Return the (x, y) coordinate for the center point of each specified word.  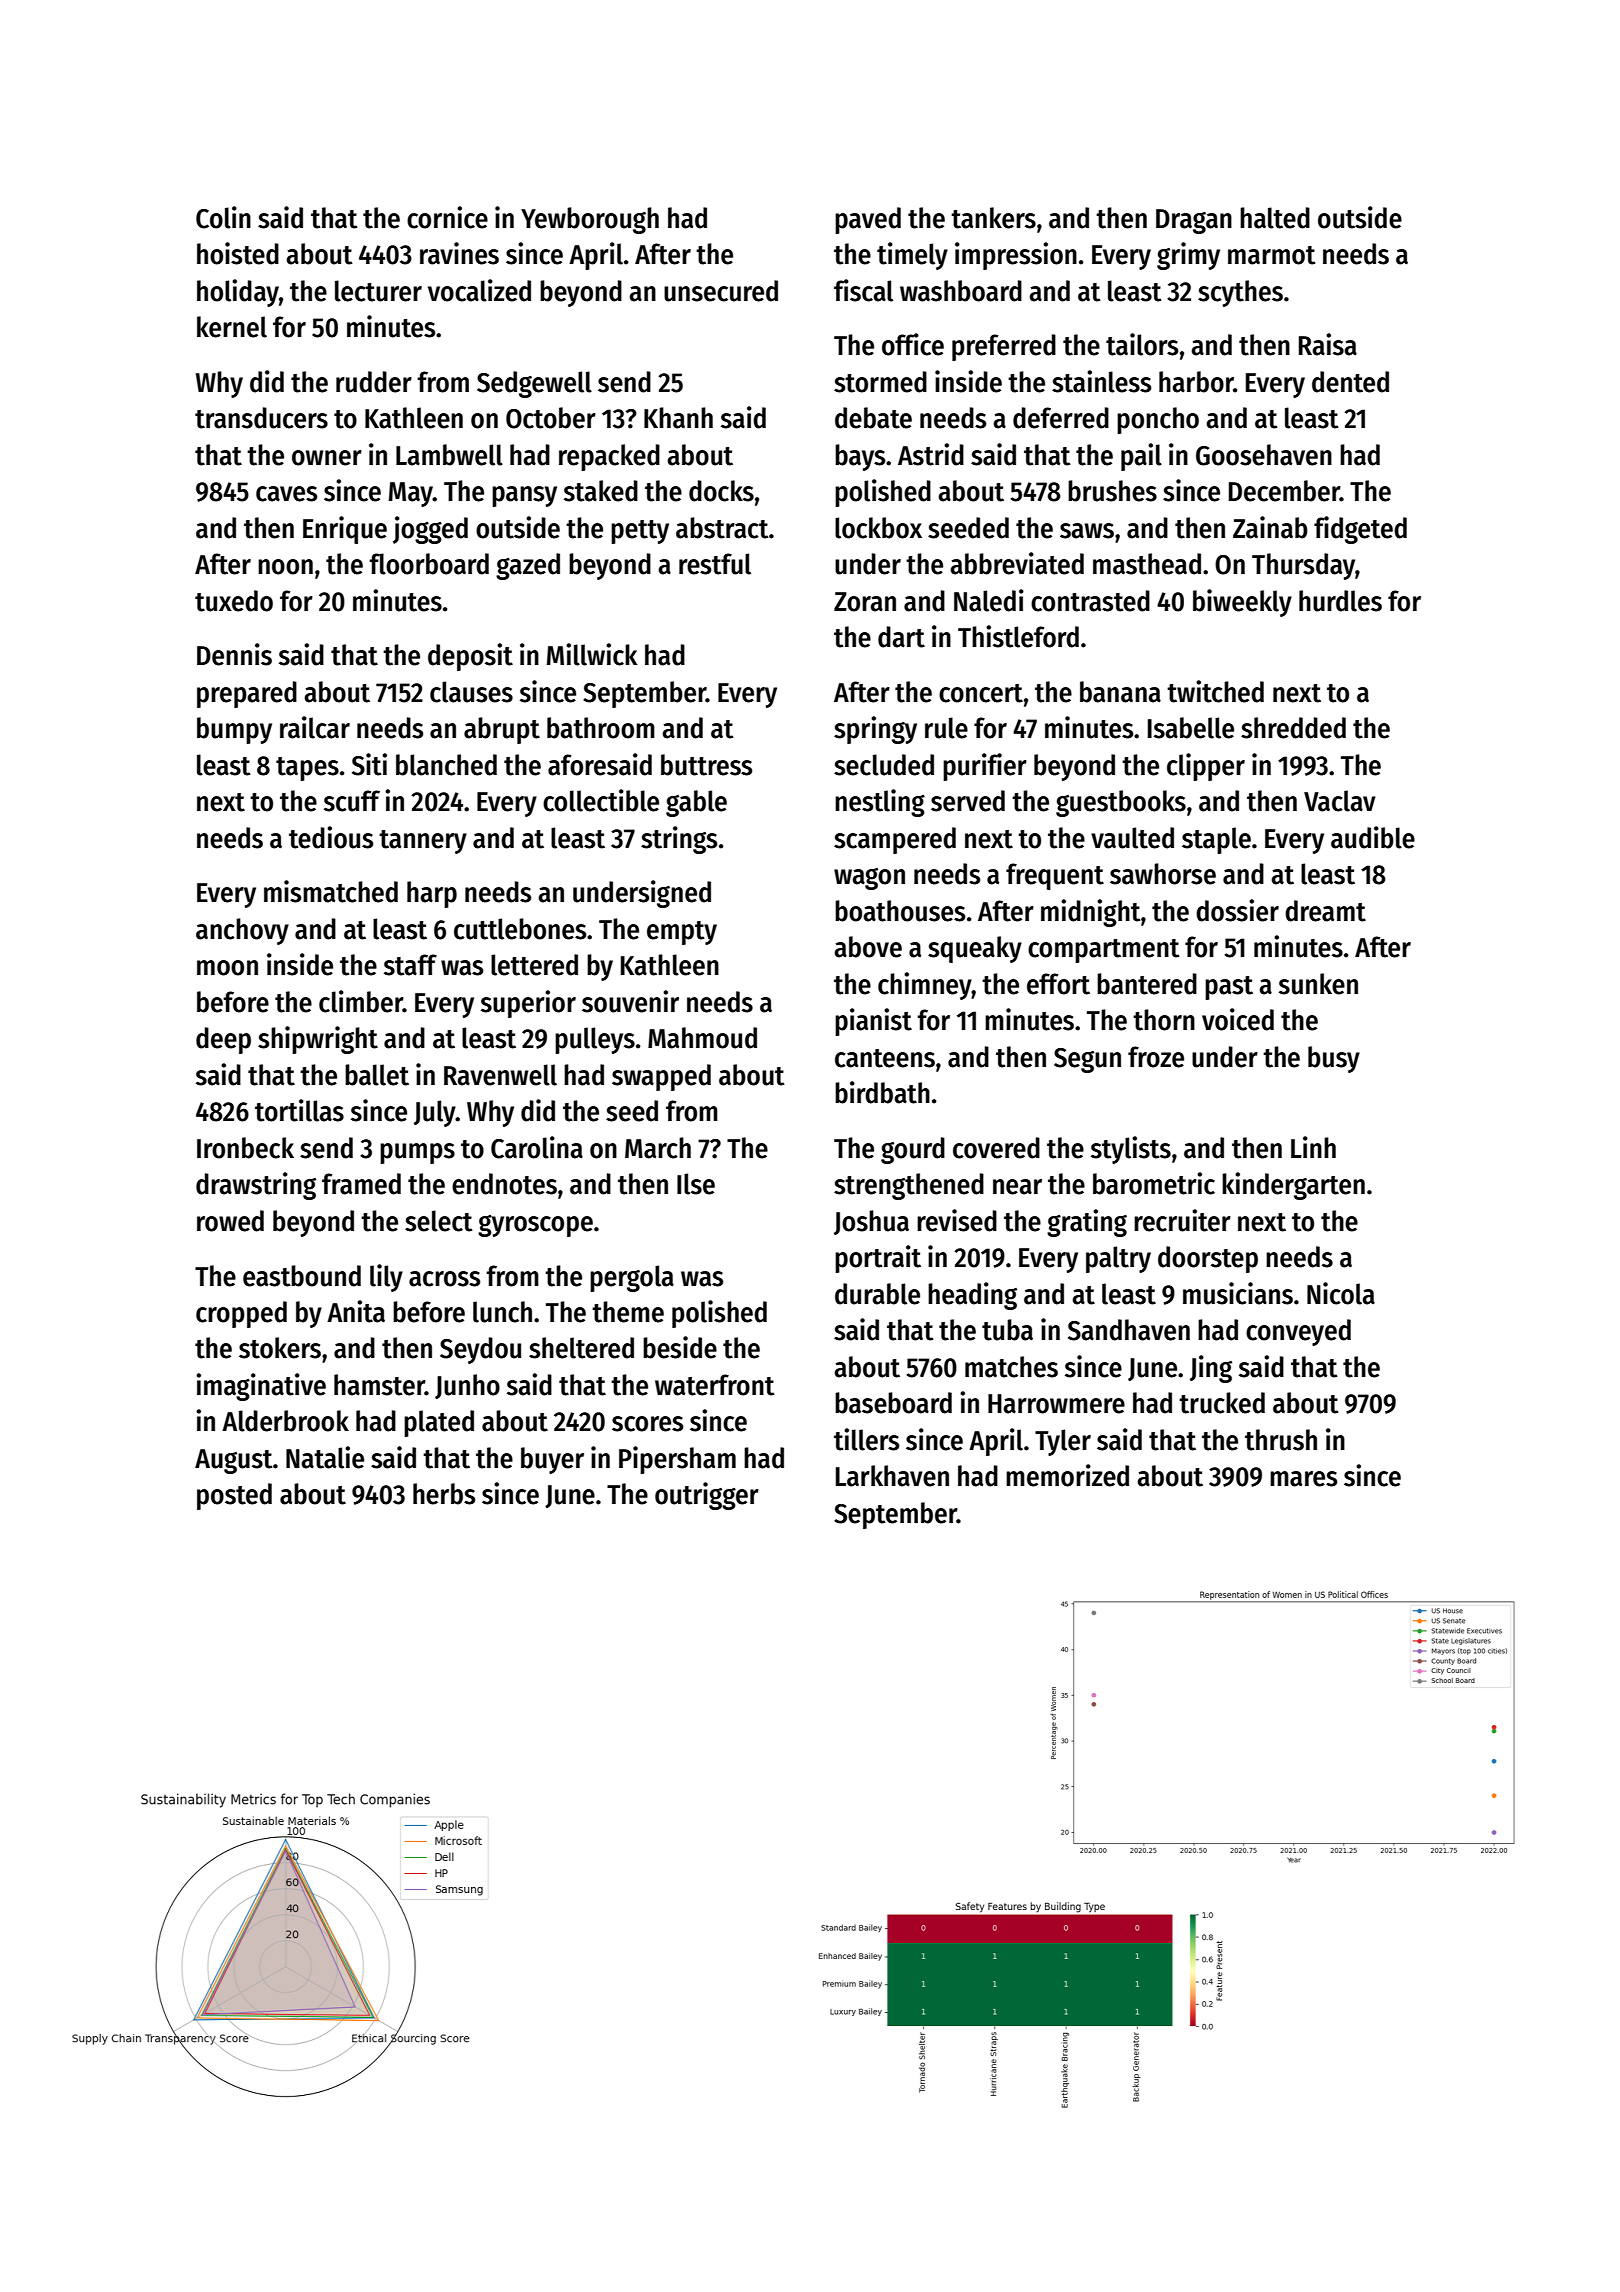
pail (1141, 457)
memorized (1067, 1475)
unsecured (721, 291)
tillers (866, 1439)
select (439, 1221)
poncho (1158, 420)
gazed (528, 566)
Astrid (931, 454)
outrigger (707, 1496)
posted (234, 1496)
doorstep (1208, 1259)
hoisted (238, 253)
